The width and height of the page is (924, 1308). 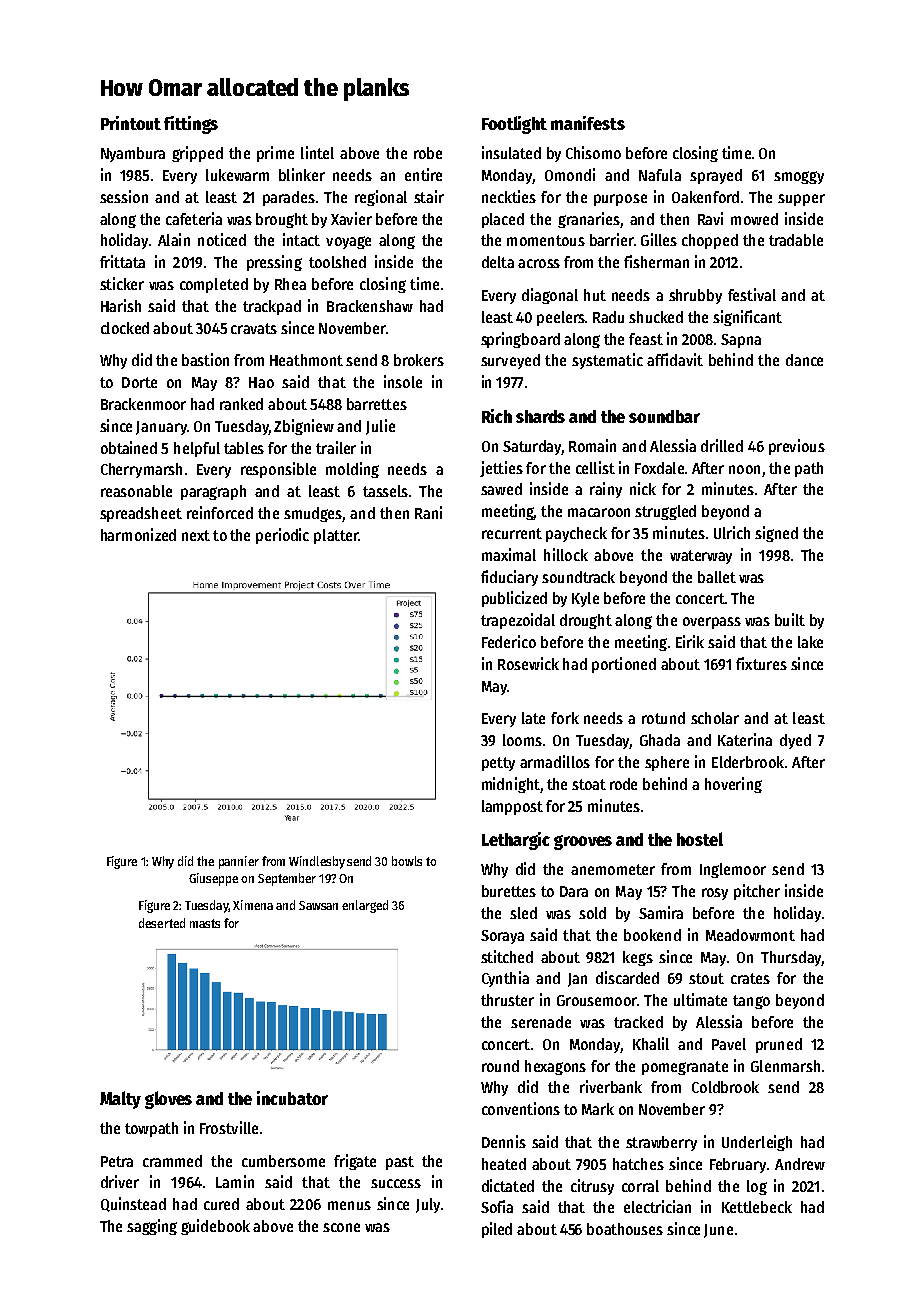 I want to click on manifests, so click(x=588, y=123).
